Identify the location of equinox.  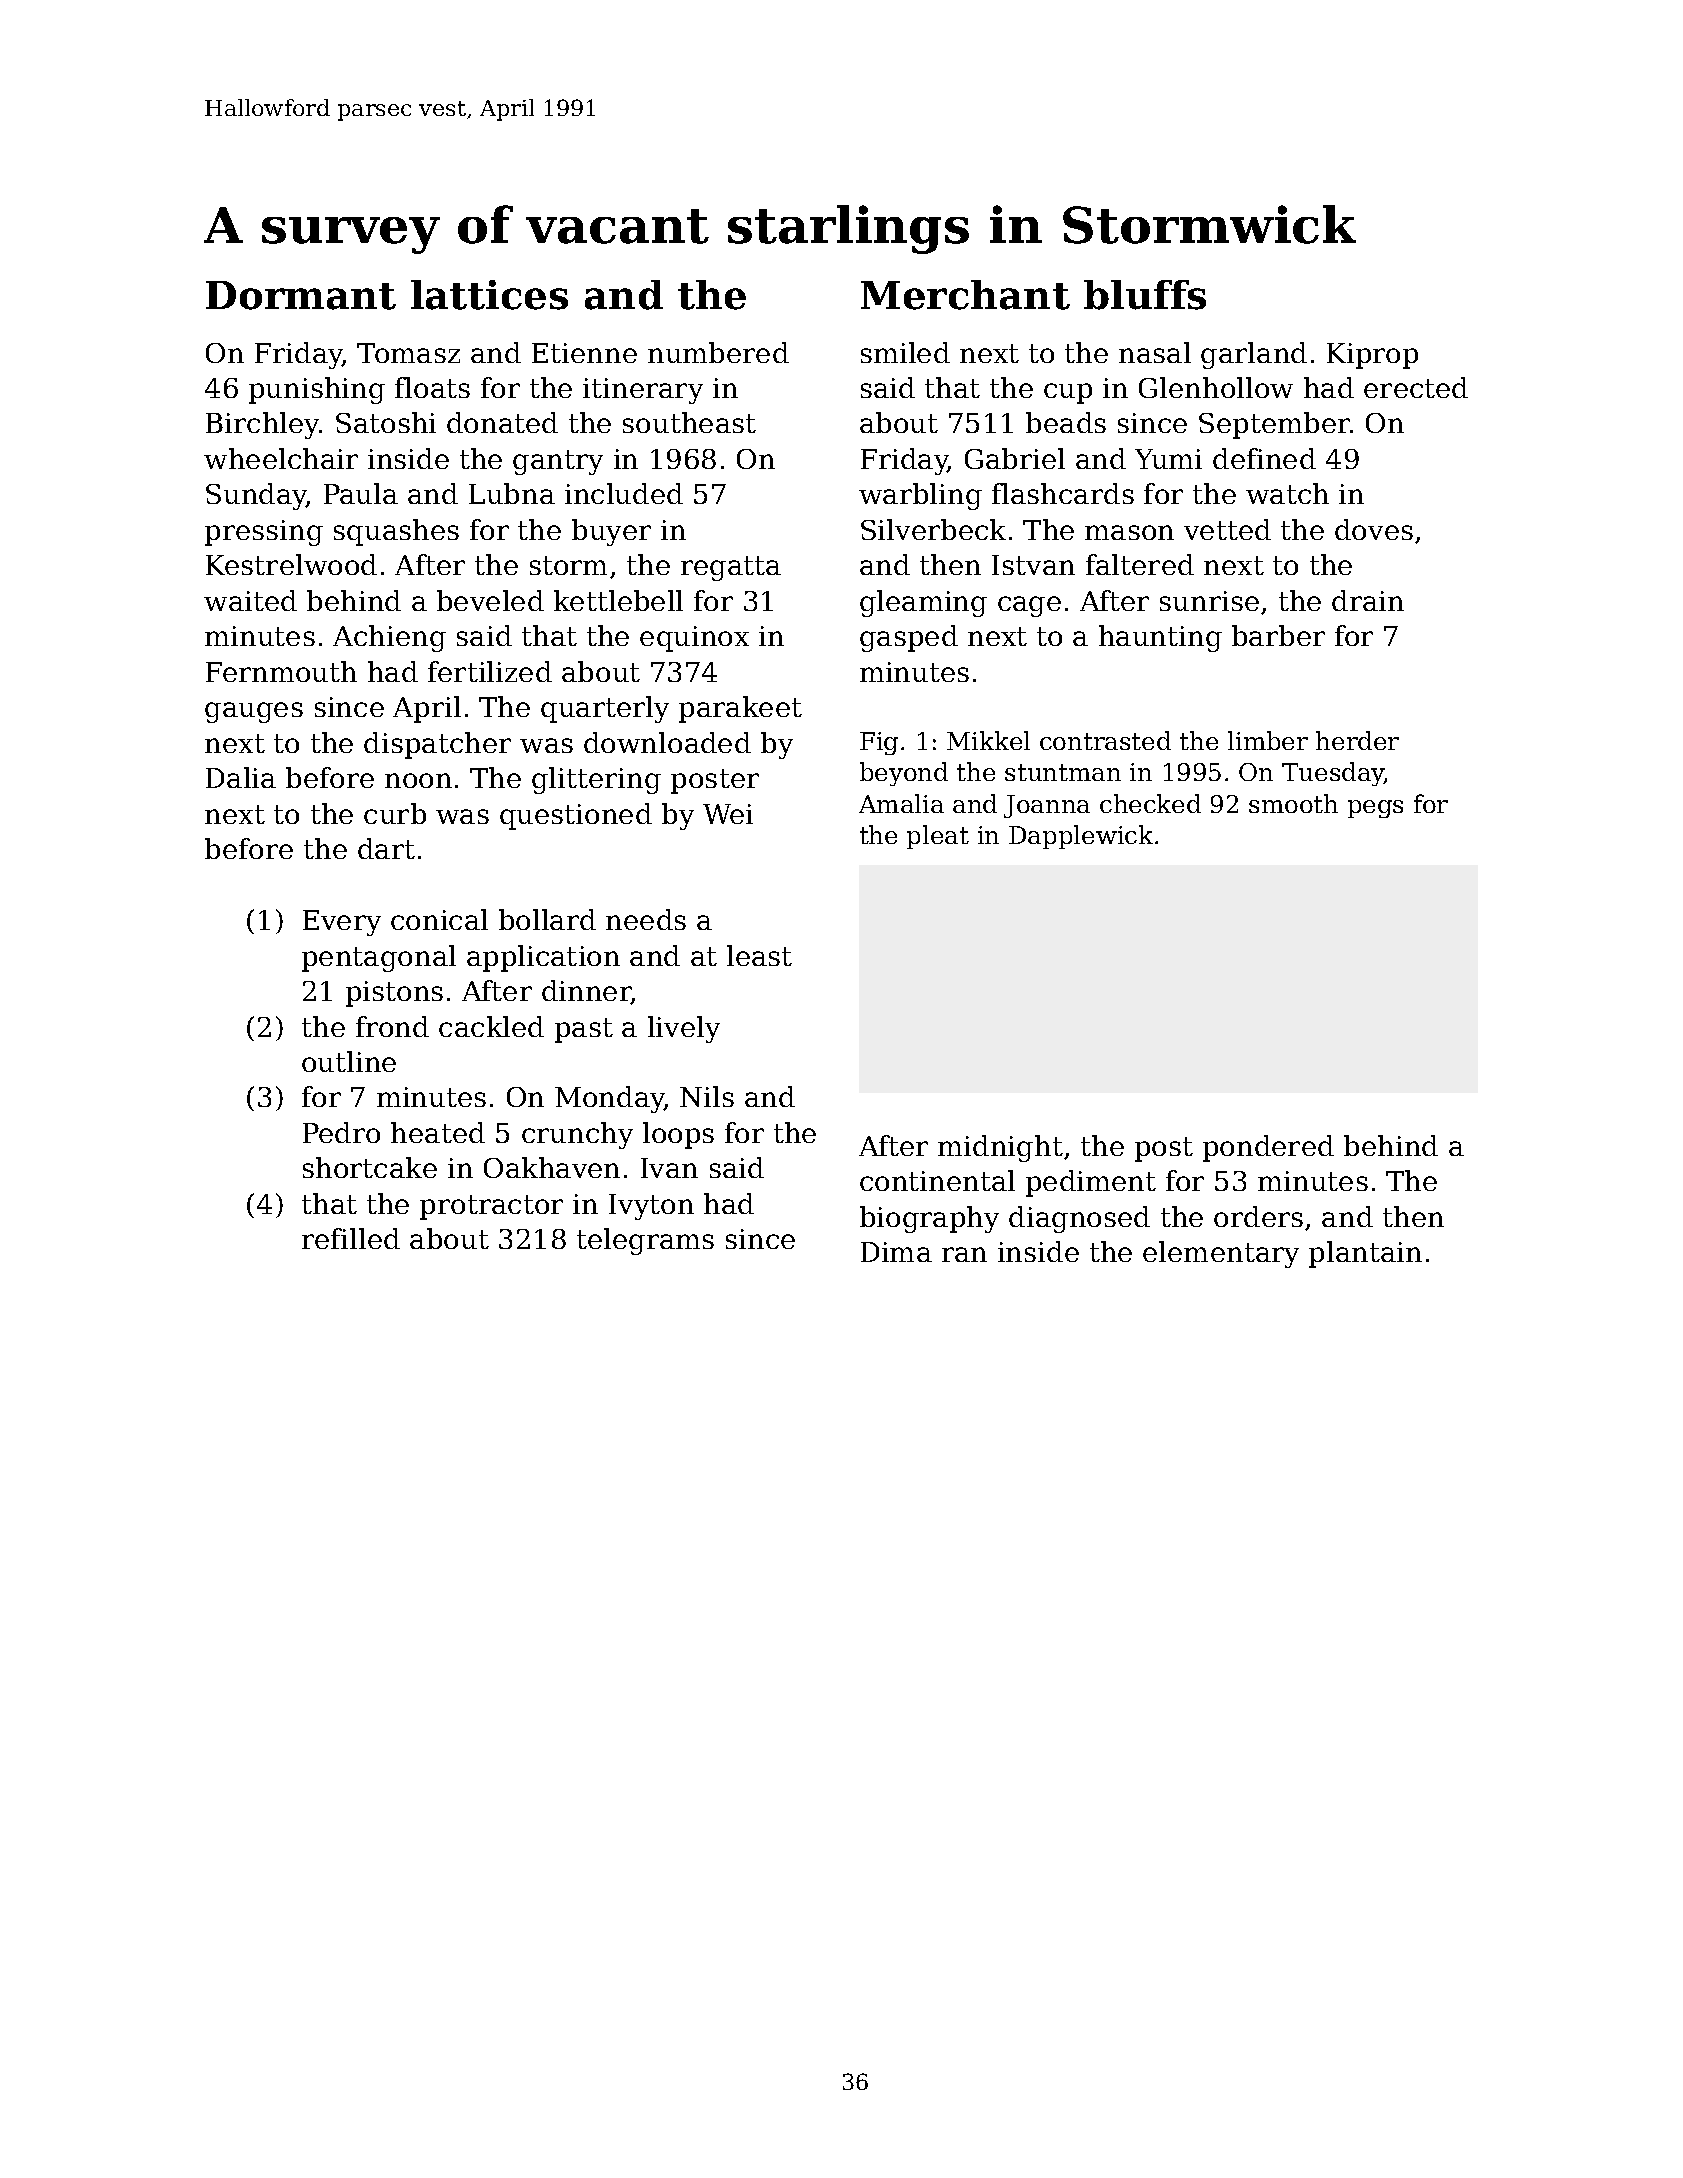
(694, 639).
